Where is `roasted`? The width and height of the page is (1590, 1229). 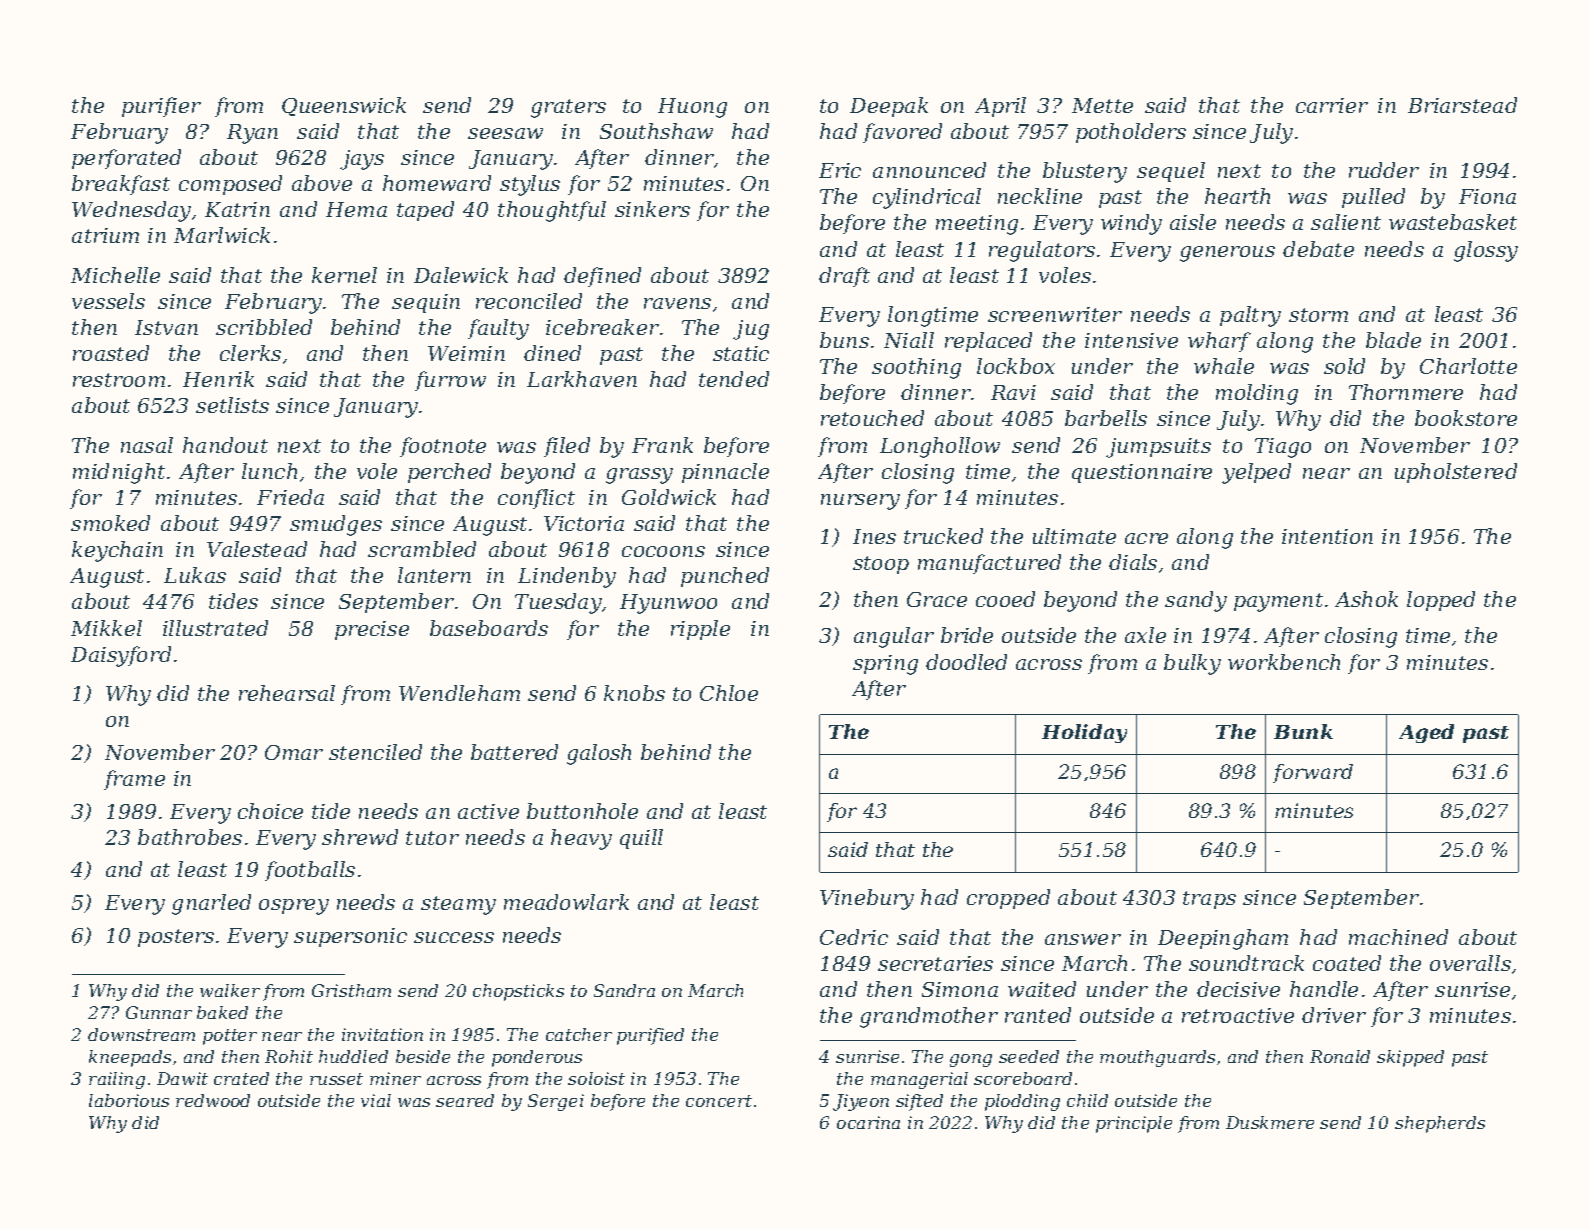
roasted is located at coordinates (111, 353).
